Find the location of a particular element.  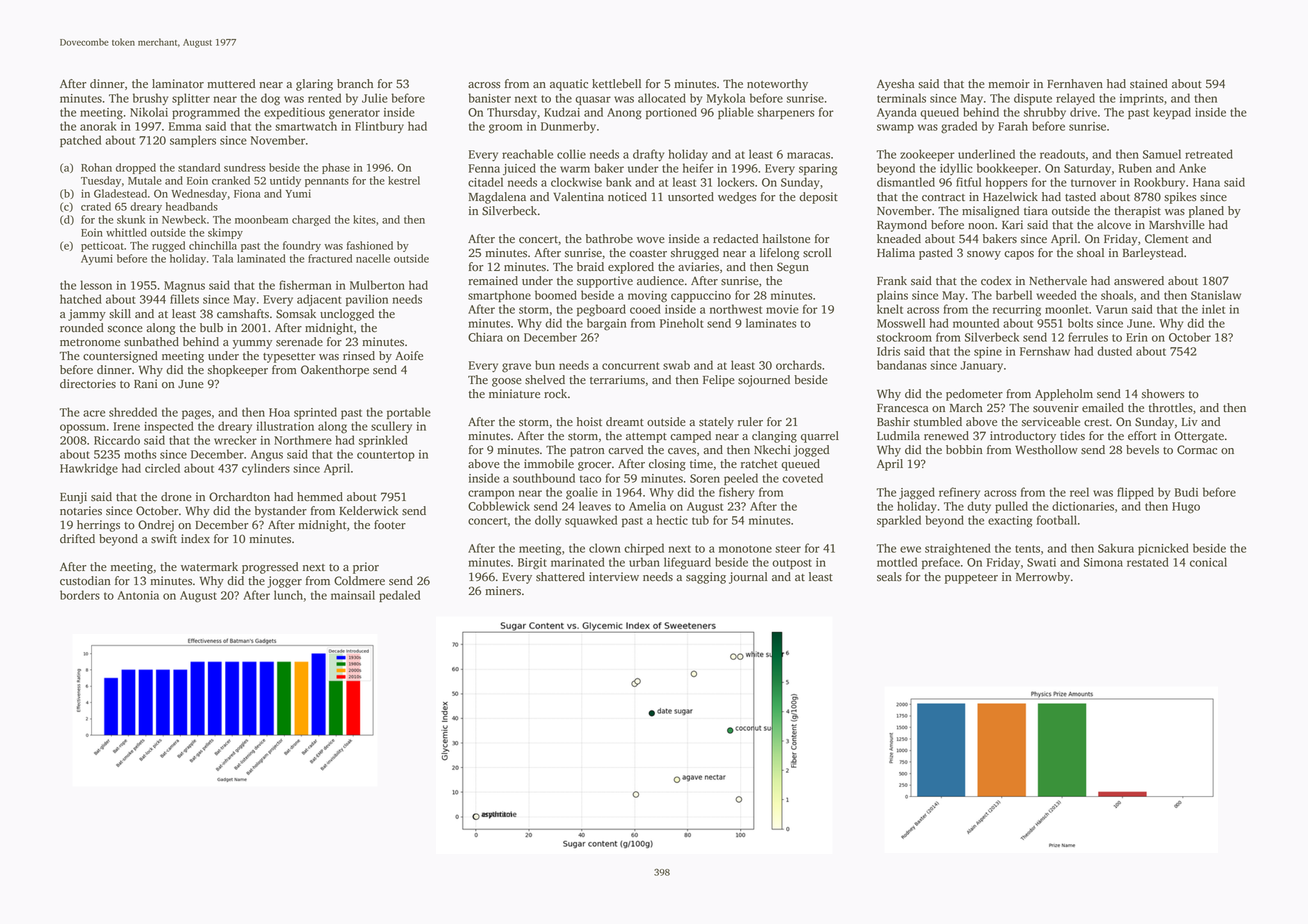

reel is located at coordinates (1079, 492).
